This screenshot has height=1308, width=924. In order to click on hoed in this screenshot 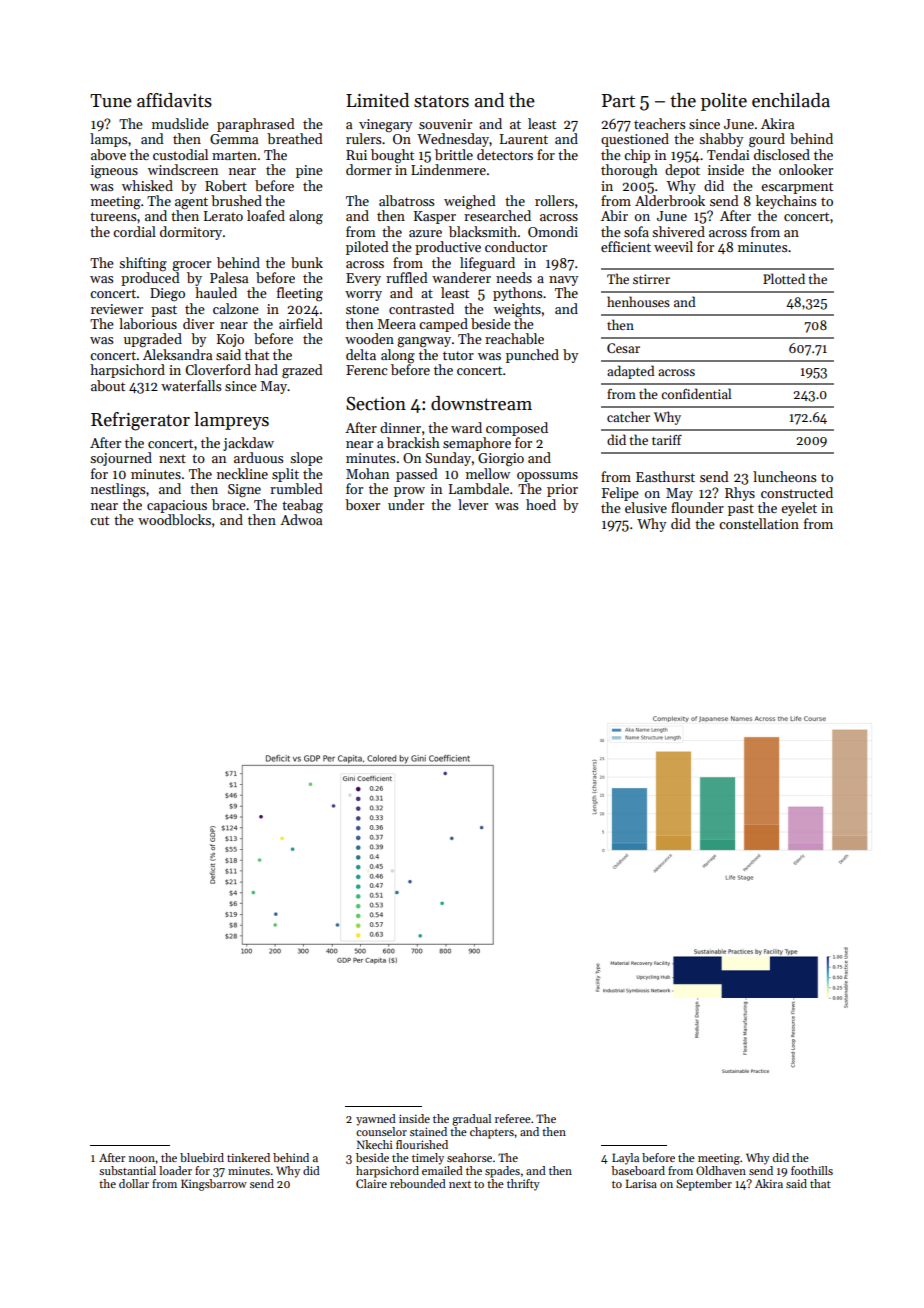, I will do `click(541, 504)`.
